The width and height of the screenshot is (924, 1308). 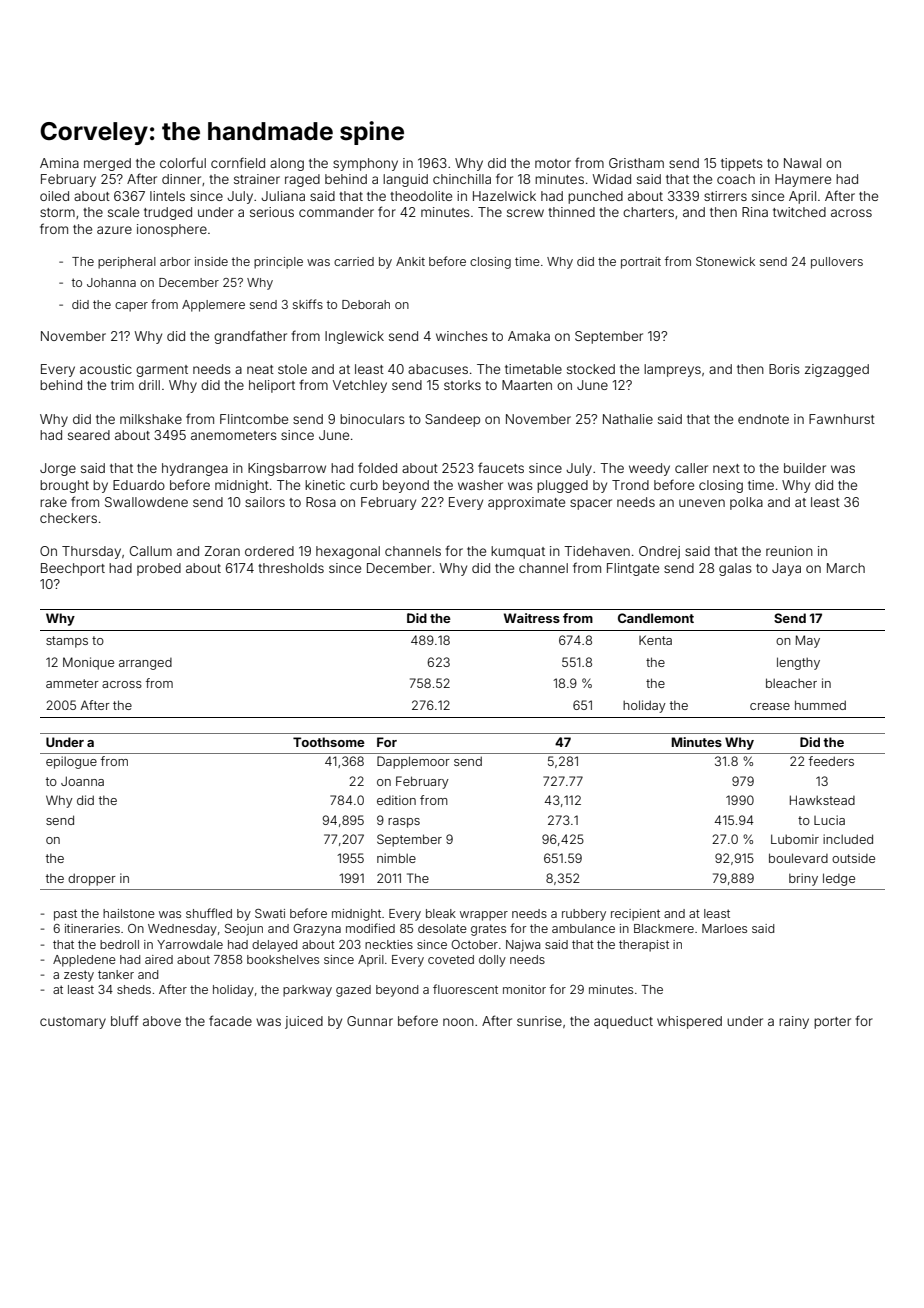 I want to click on Toothsome, so click(x=329, y=742).
